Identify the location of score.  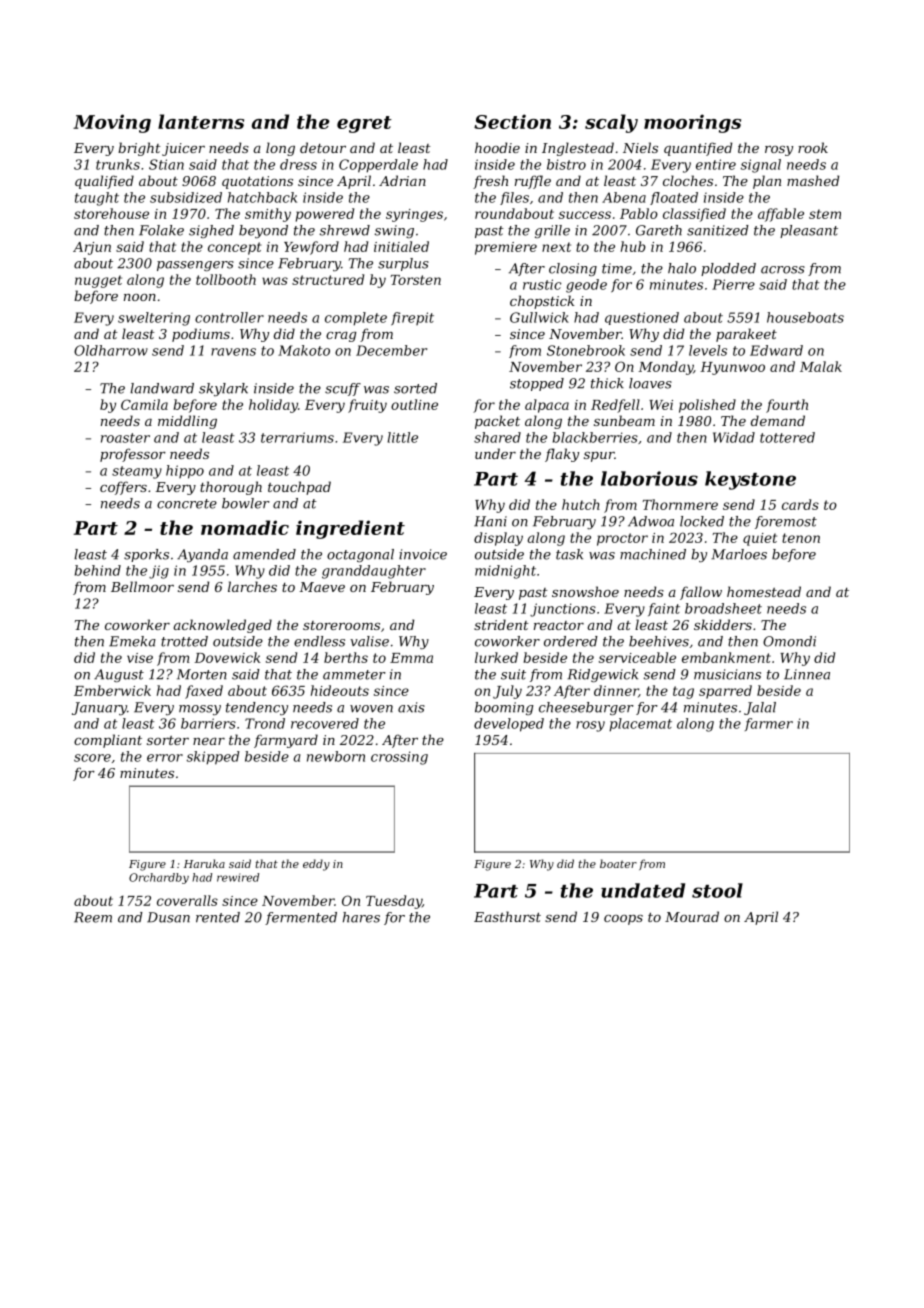
(92, 758).
